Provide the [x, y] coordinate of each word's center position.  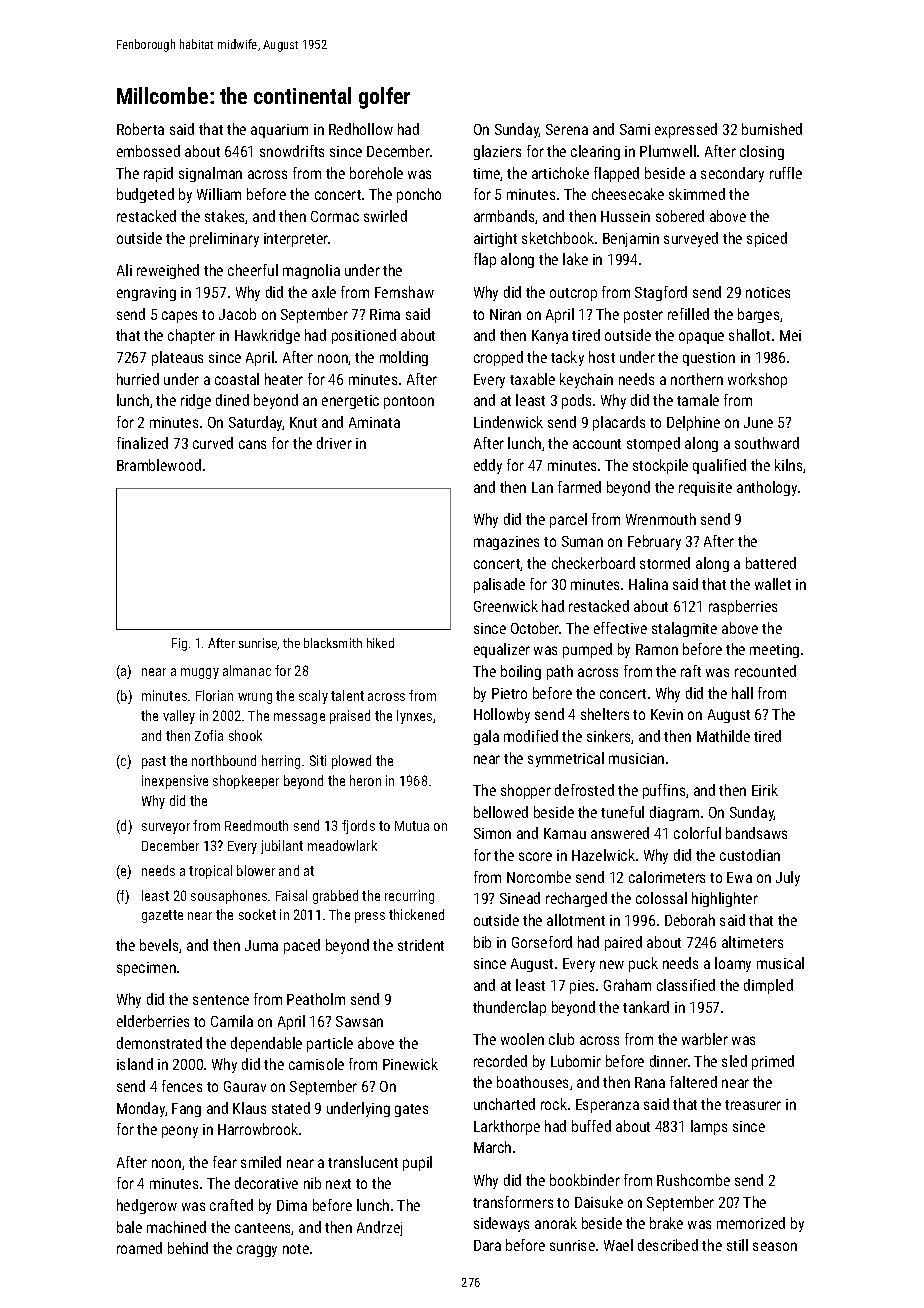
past [154, 762]
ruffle [786, 173]
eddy [488, 466]
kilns [789, 466]
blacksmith [333, 643]
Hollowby [502, 715]
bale [129, 1227]
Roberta [140, 129]
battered [771, 563]
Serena [567, 129]
